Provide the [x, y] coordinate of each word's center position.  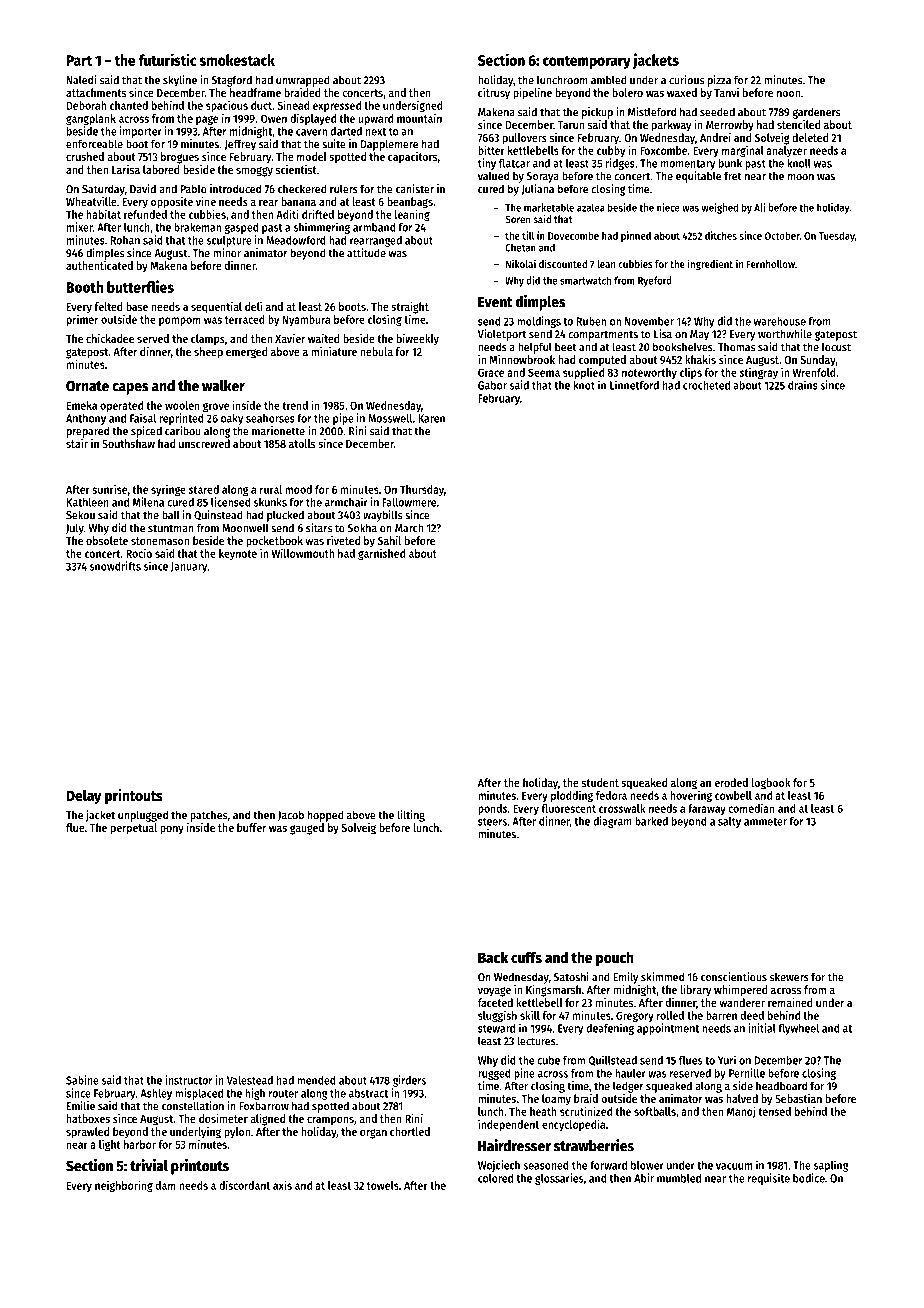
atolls [302, 443]
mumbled [679, 1178]
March [409, 528]
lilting [411, 816]
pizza [719, 81]
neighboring [124, 1186]
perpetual [134, 829]
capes [130, 389]
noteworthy [649, 373]
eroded [731, 782]
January [189, 567]
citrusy [494, 94]
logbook [770, 784]
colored [495, 1178]
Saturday [103, 190]
